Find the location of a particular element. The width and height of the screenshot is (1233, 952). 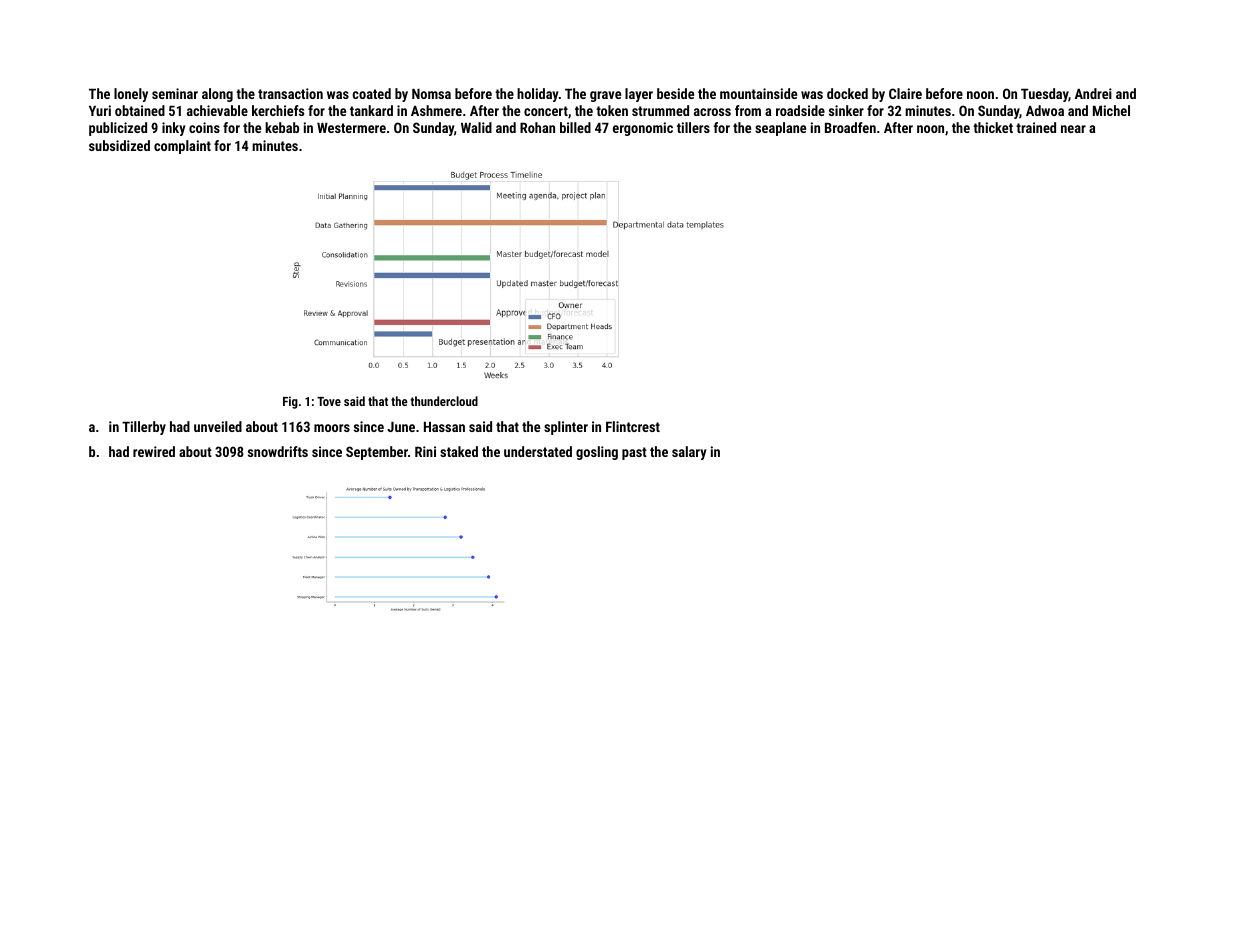

coated is located at coordinates (372, 93).
